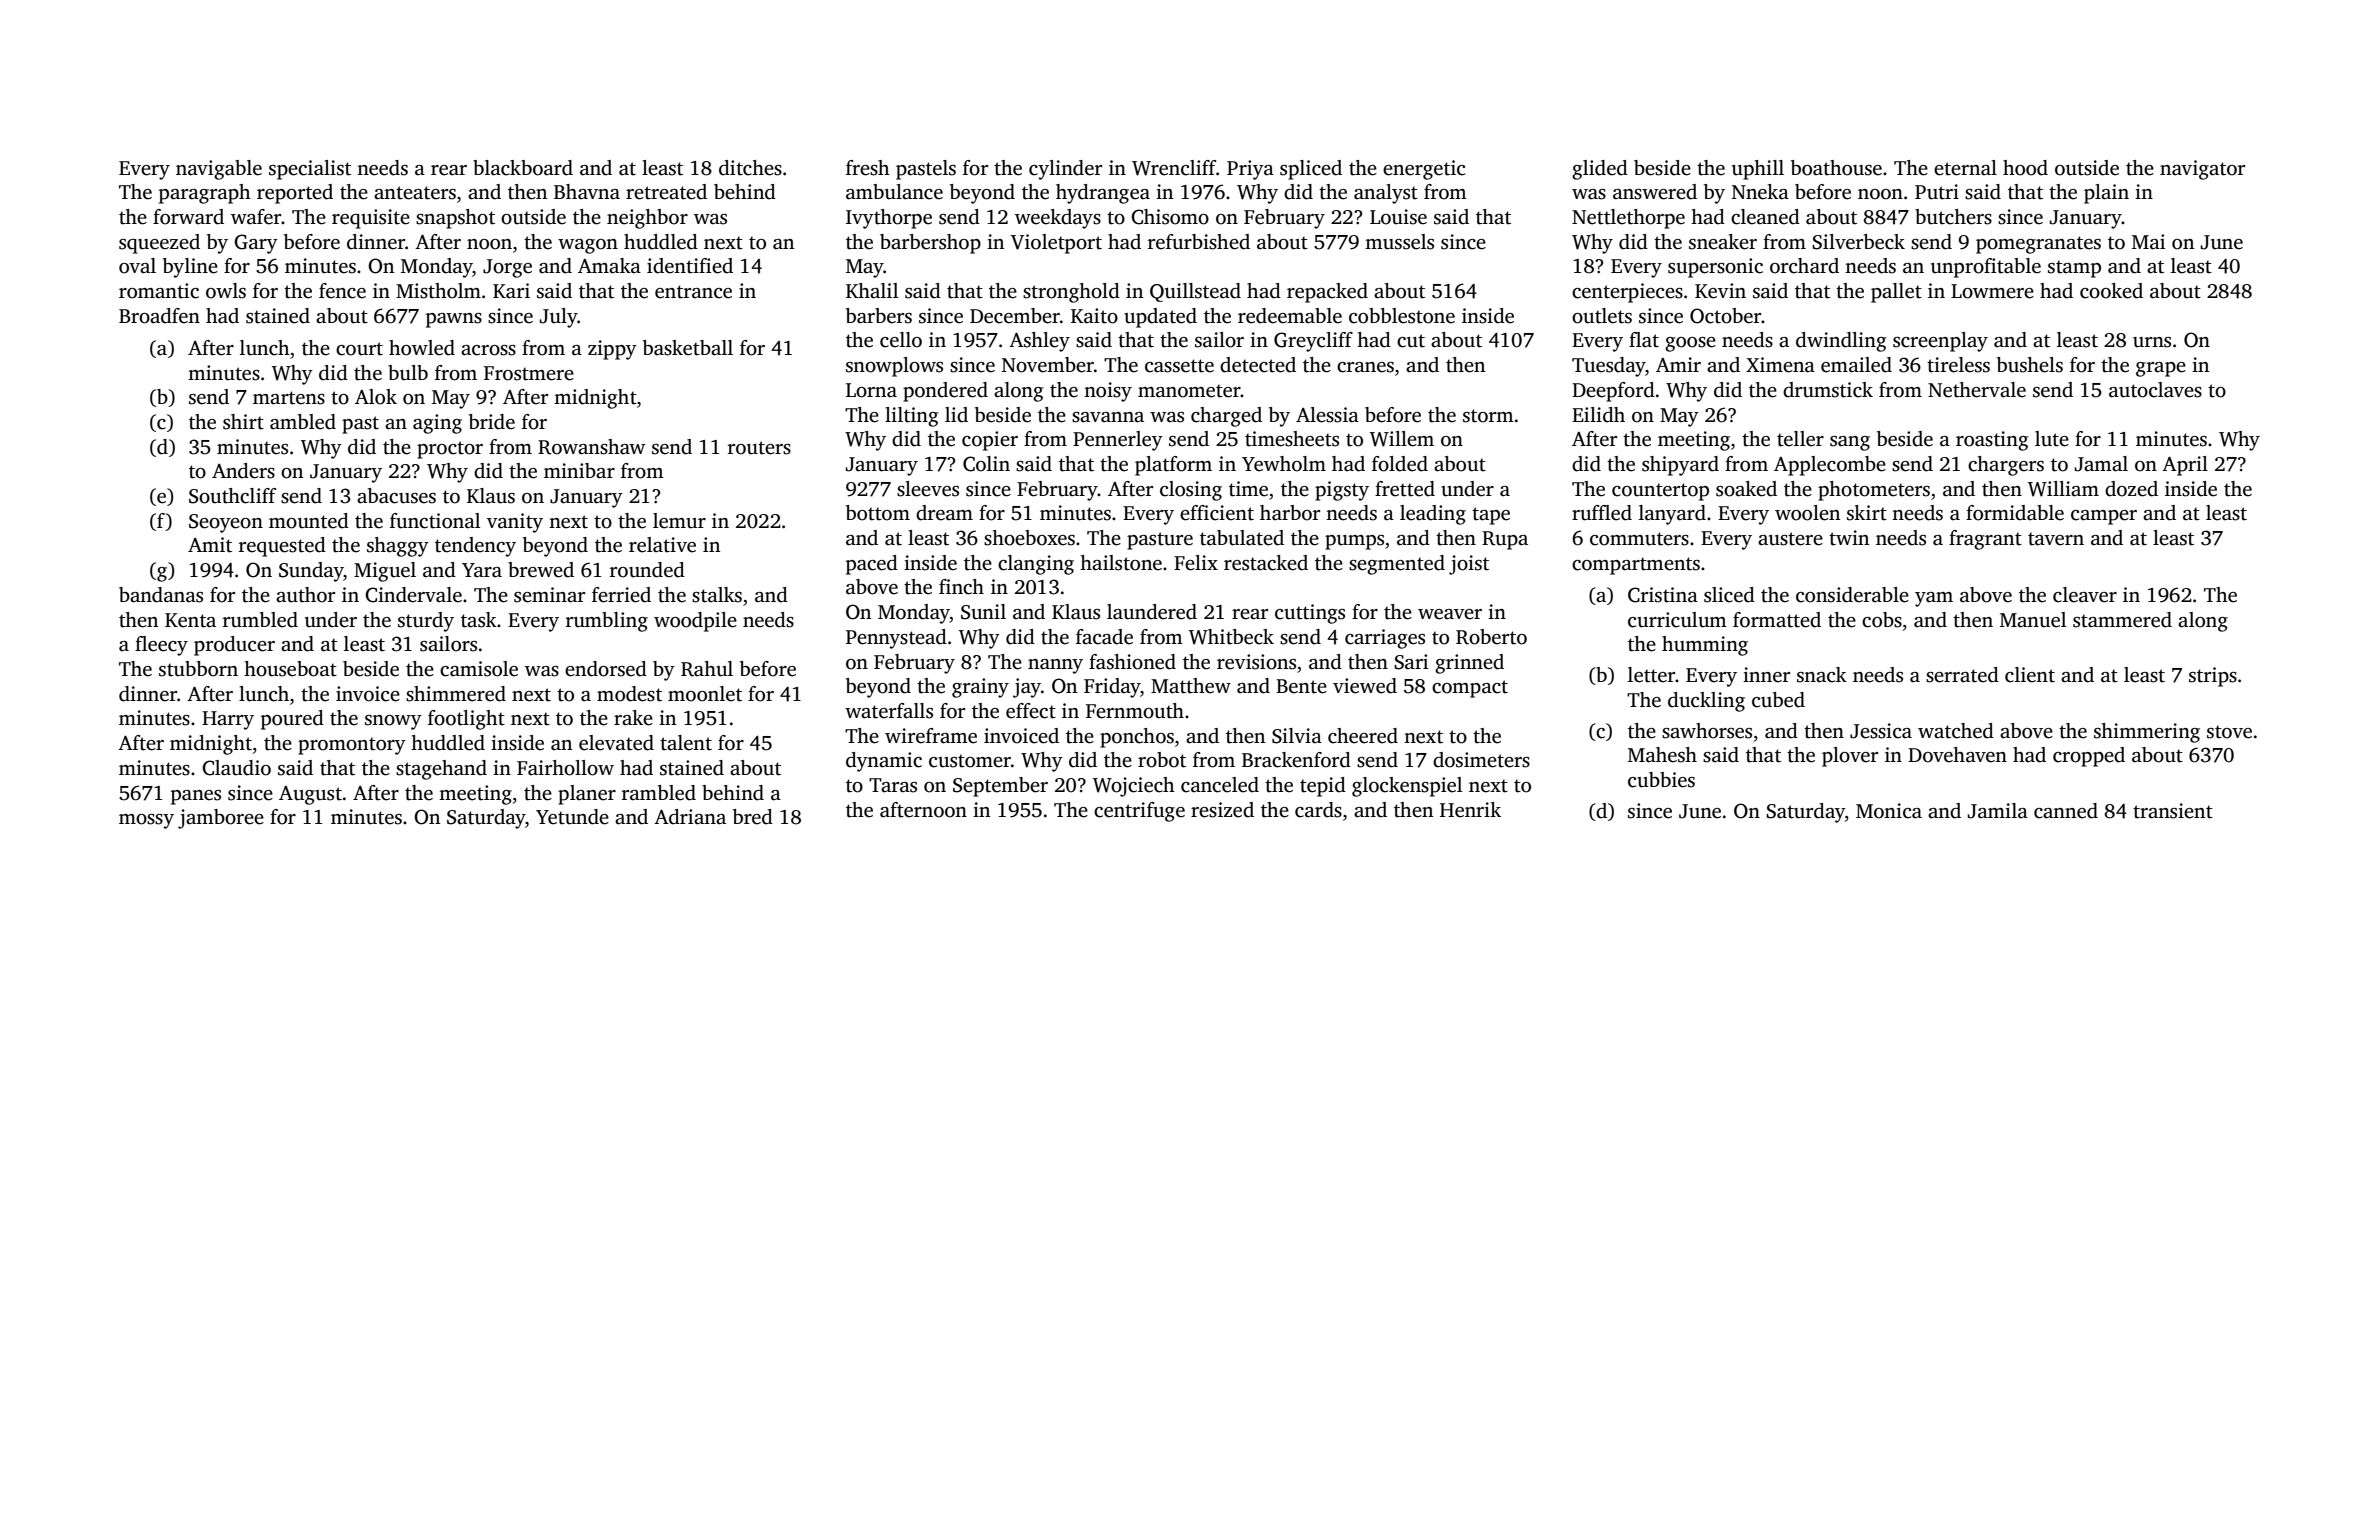 This screenshot has width=2380, height=1540. What do you see at coordinates (290, 669) in the screenshot?
I see `houseboat` at bounding box center [290, 669].
